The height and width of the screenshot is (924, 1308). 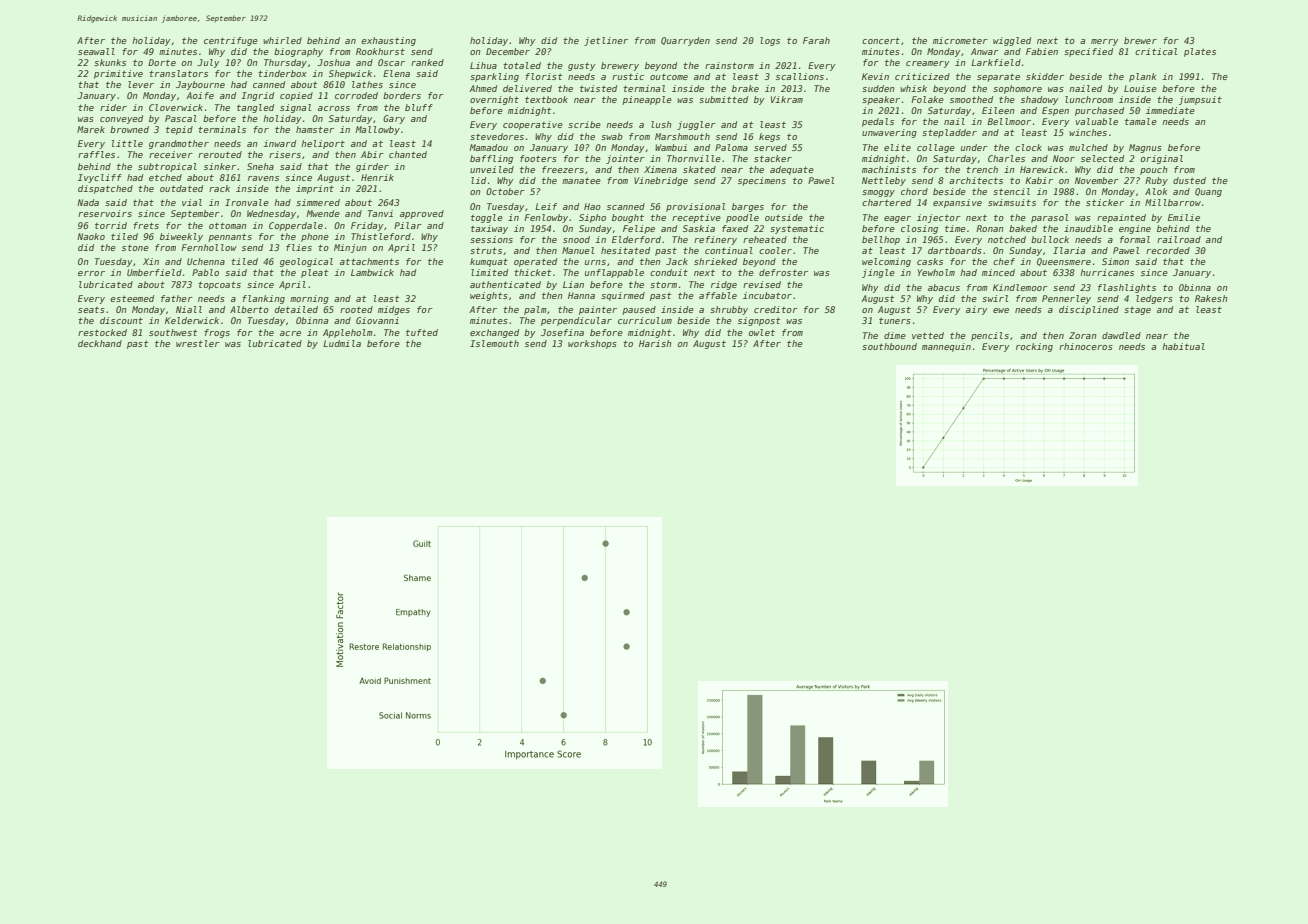 What do you see at coordinates (592, 206) in the screenshot?
I see `Hao` at bounding box center [592, 206].
